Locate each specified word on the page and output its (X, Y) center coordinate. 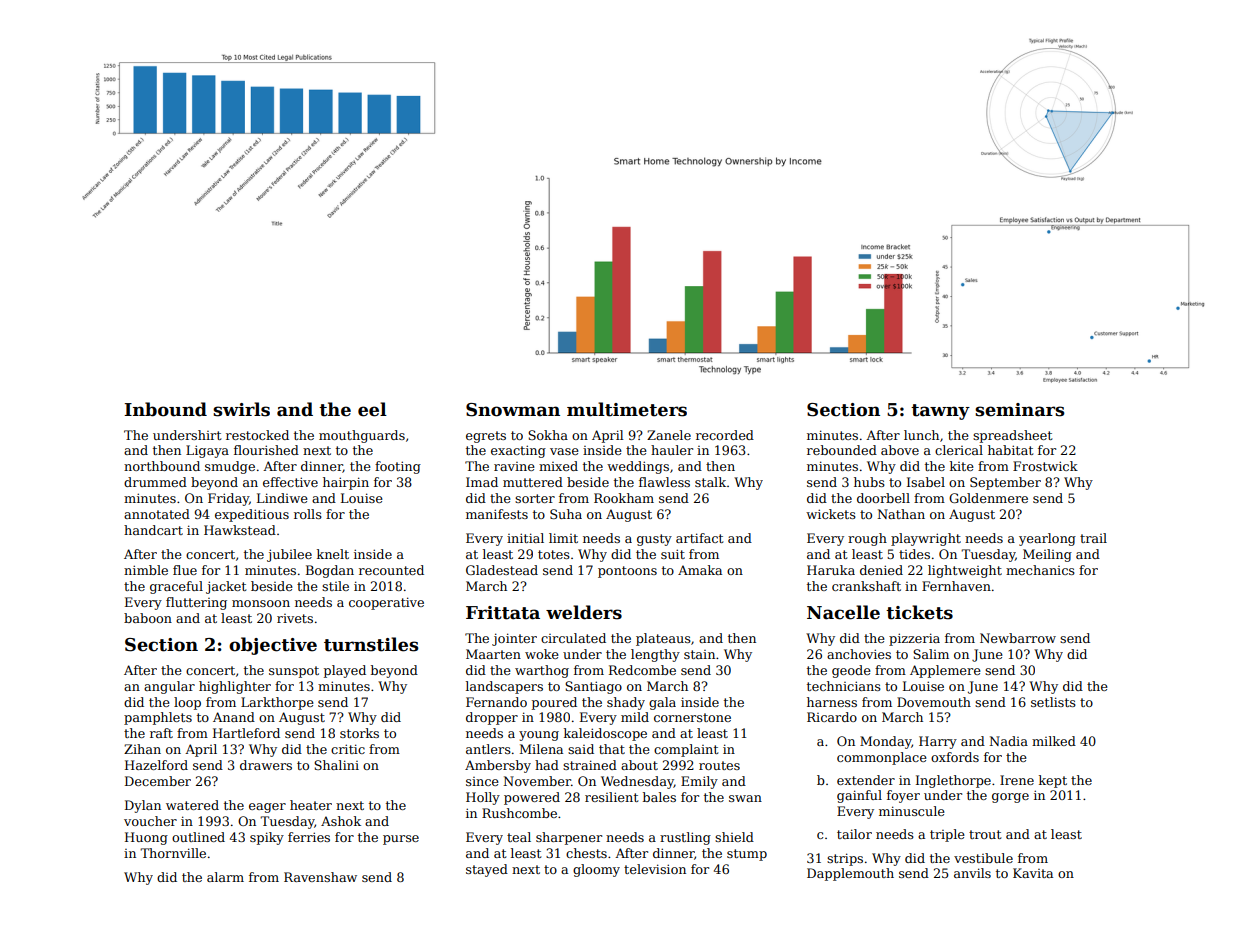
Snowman (513, 410)
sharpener (569, 838)
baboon (148, 618)
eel (372, 409)
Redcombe (642, 670)
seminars (1019, 410)
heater (311, 805)
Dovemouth (934, 702)
